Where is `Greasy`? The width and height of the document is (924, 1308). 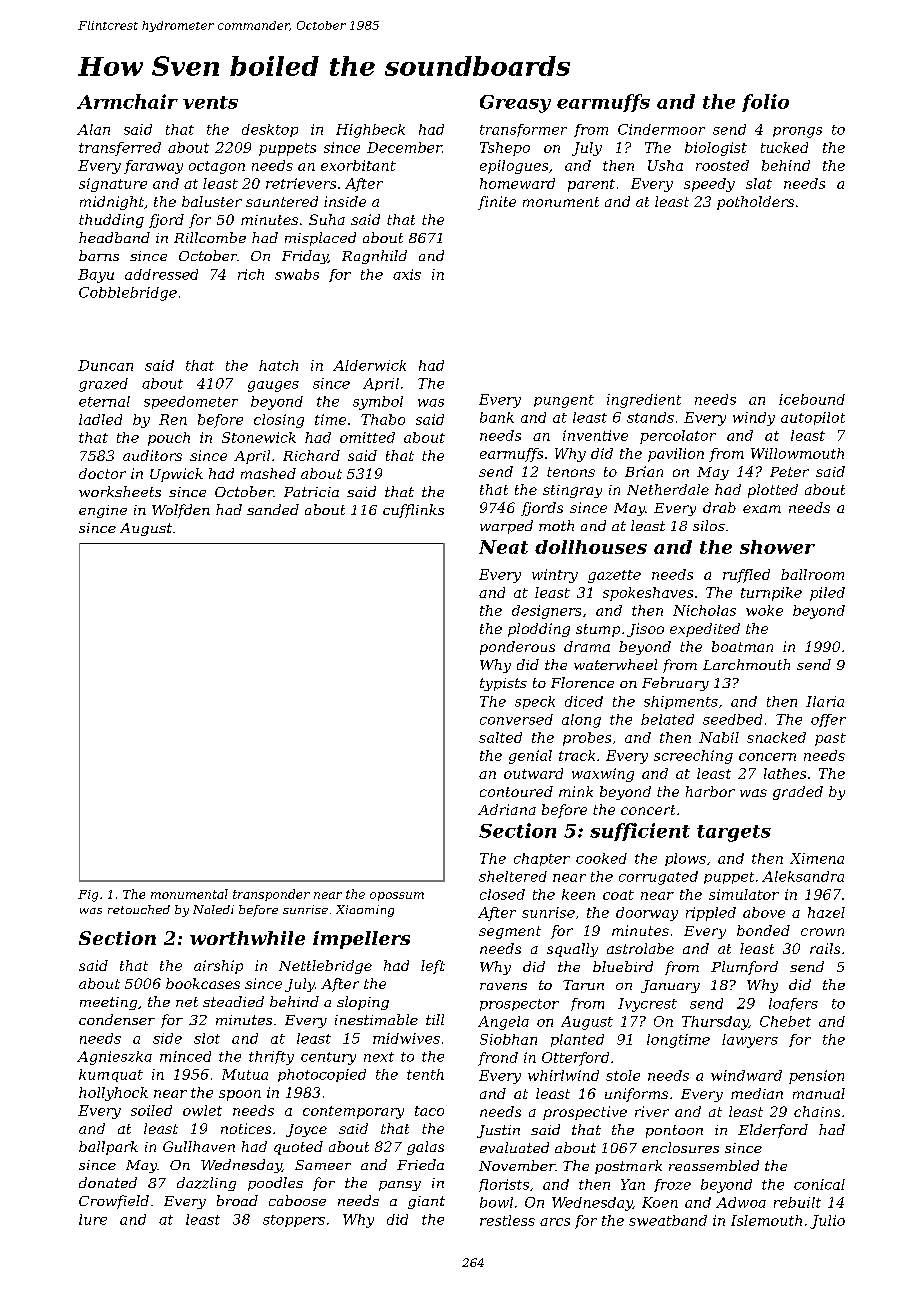
Greasy is located at coordinates (515, 104).
